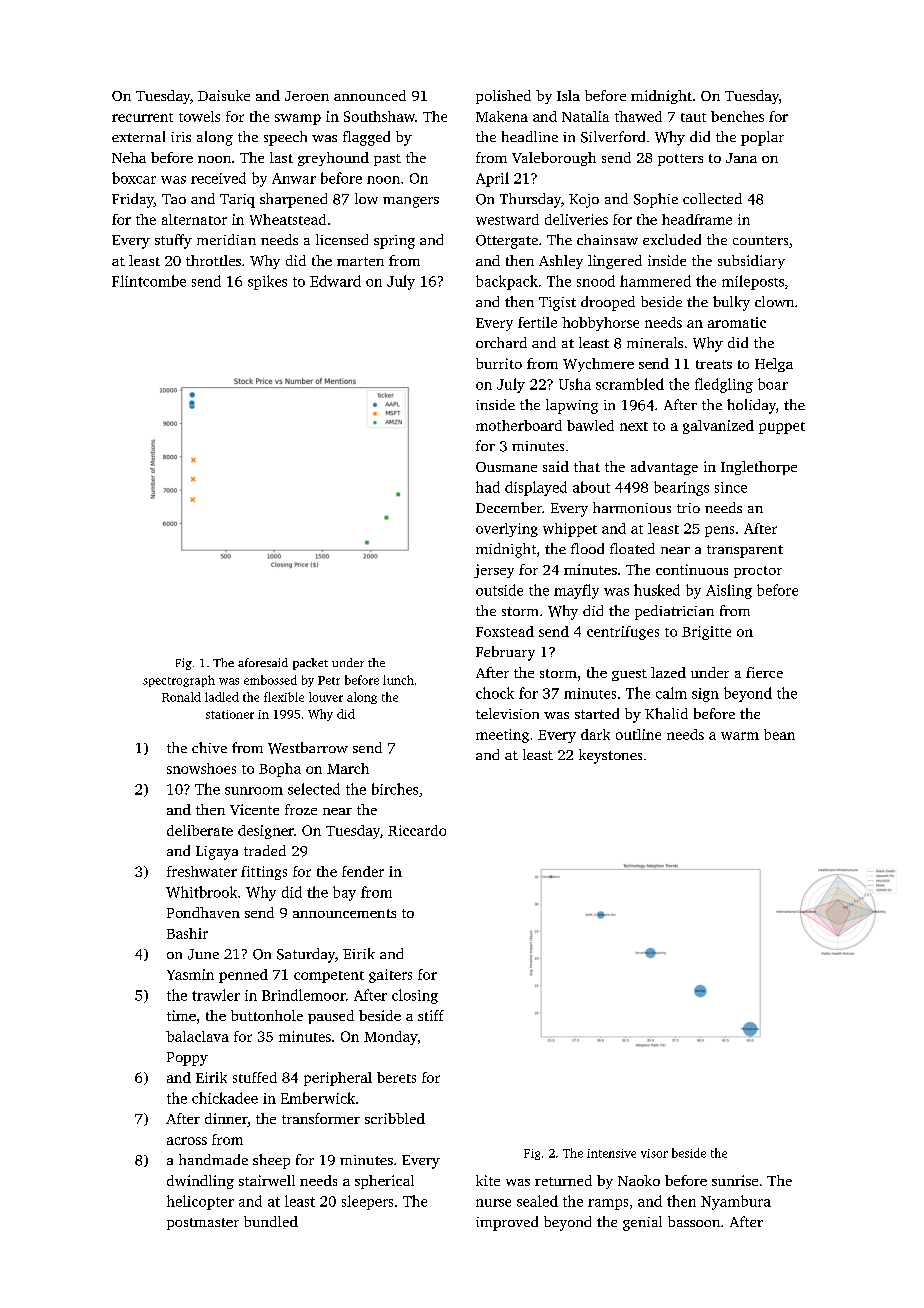  Describe the element at coordinates (751, 406) in the screenshot. I see `holiday` at that location.
